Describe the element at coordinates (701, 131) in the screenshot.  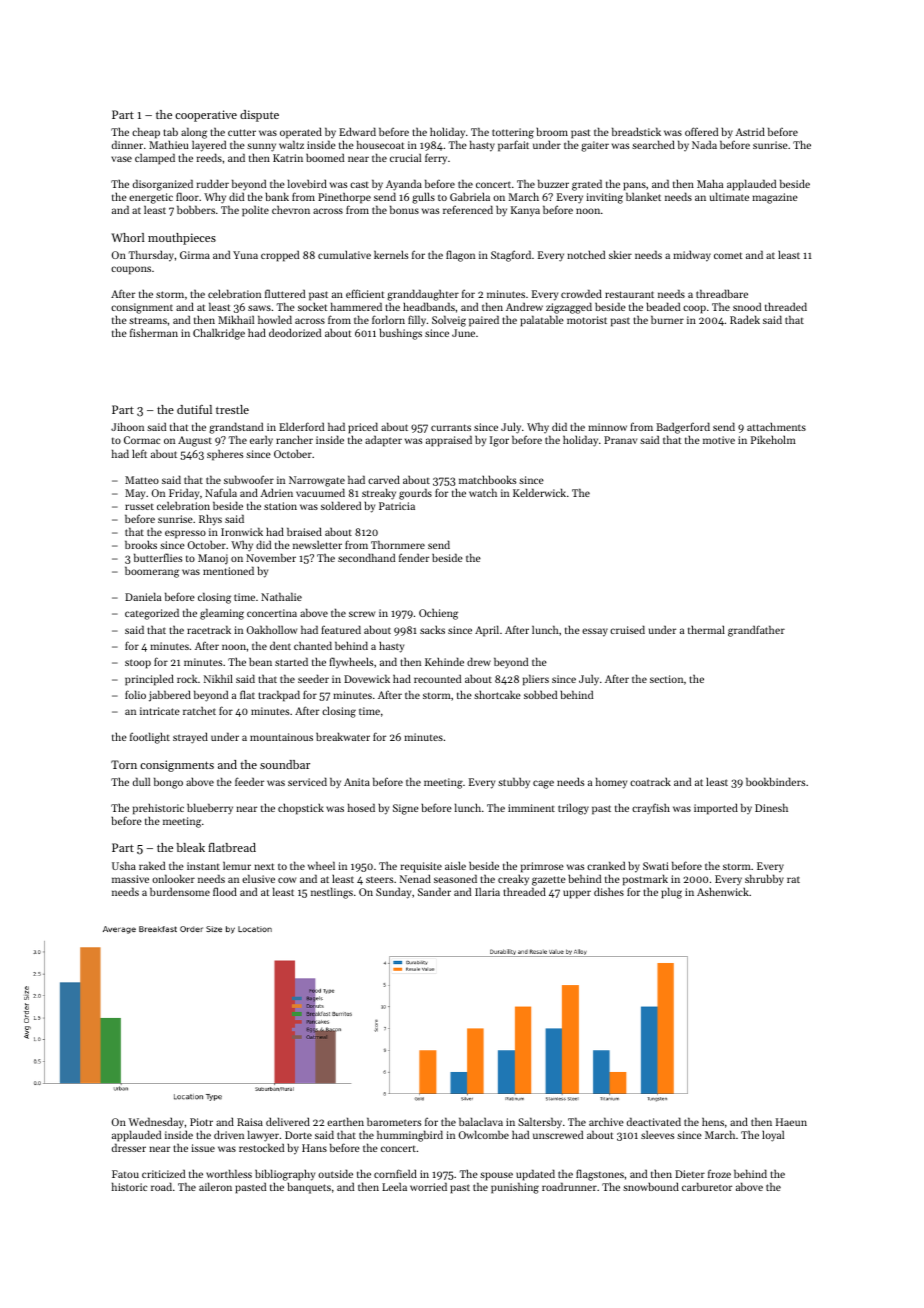
I see `offered` at that location.
